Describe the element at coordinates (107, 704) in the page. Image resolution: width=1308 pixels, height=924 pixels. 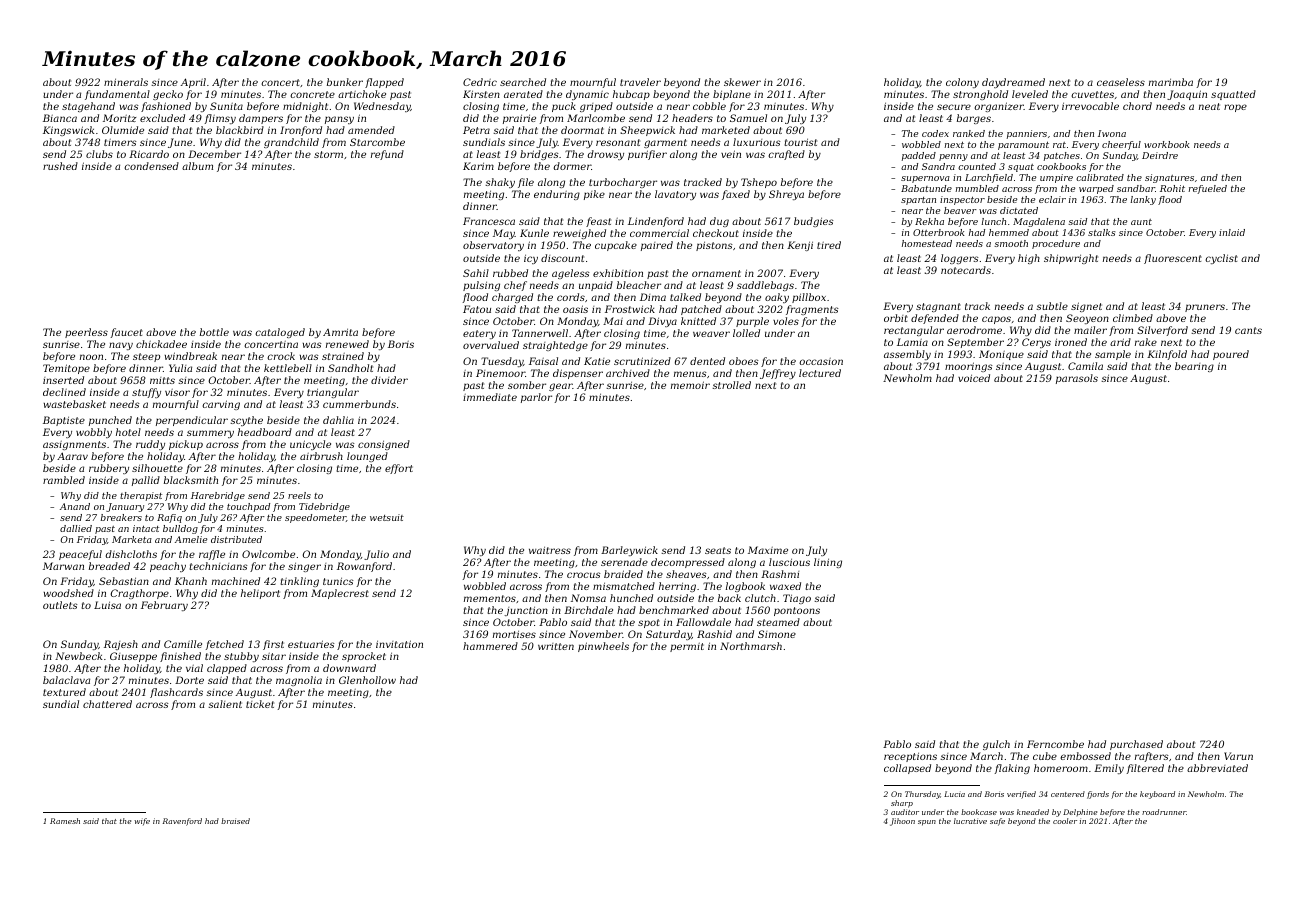
I see `chattered` at that location.
